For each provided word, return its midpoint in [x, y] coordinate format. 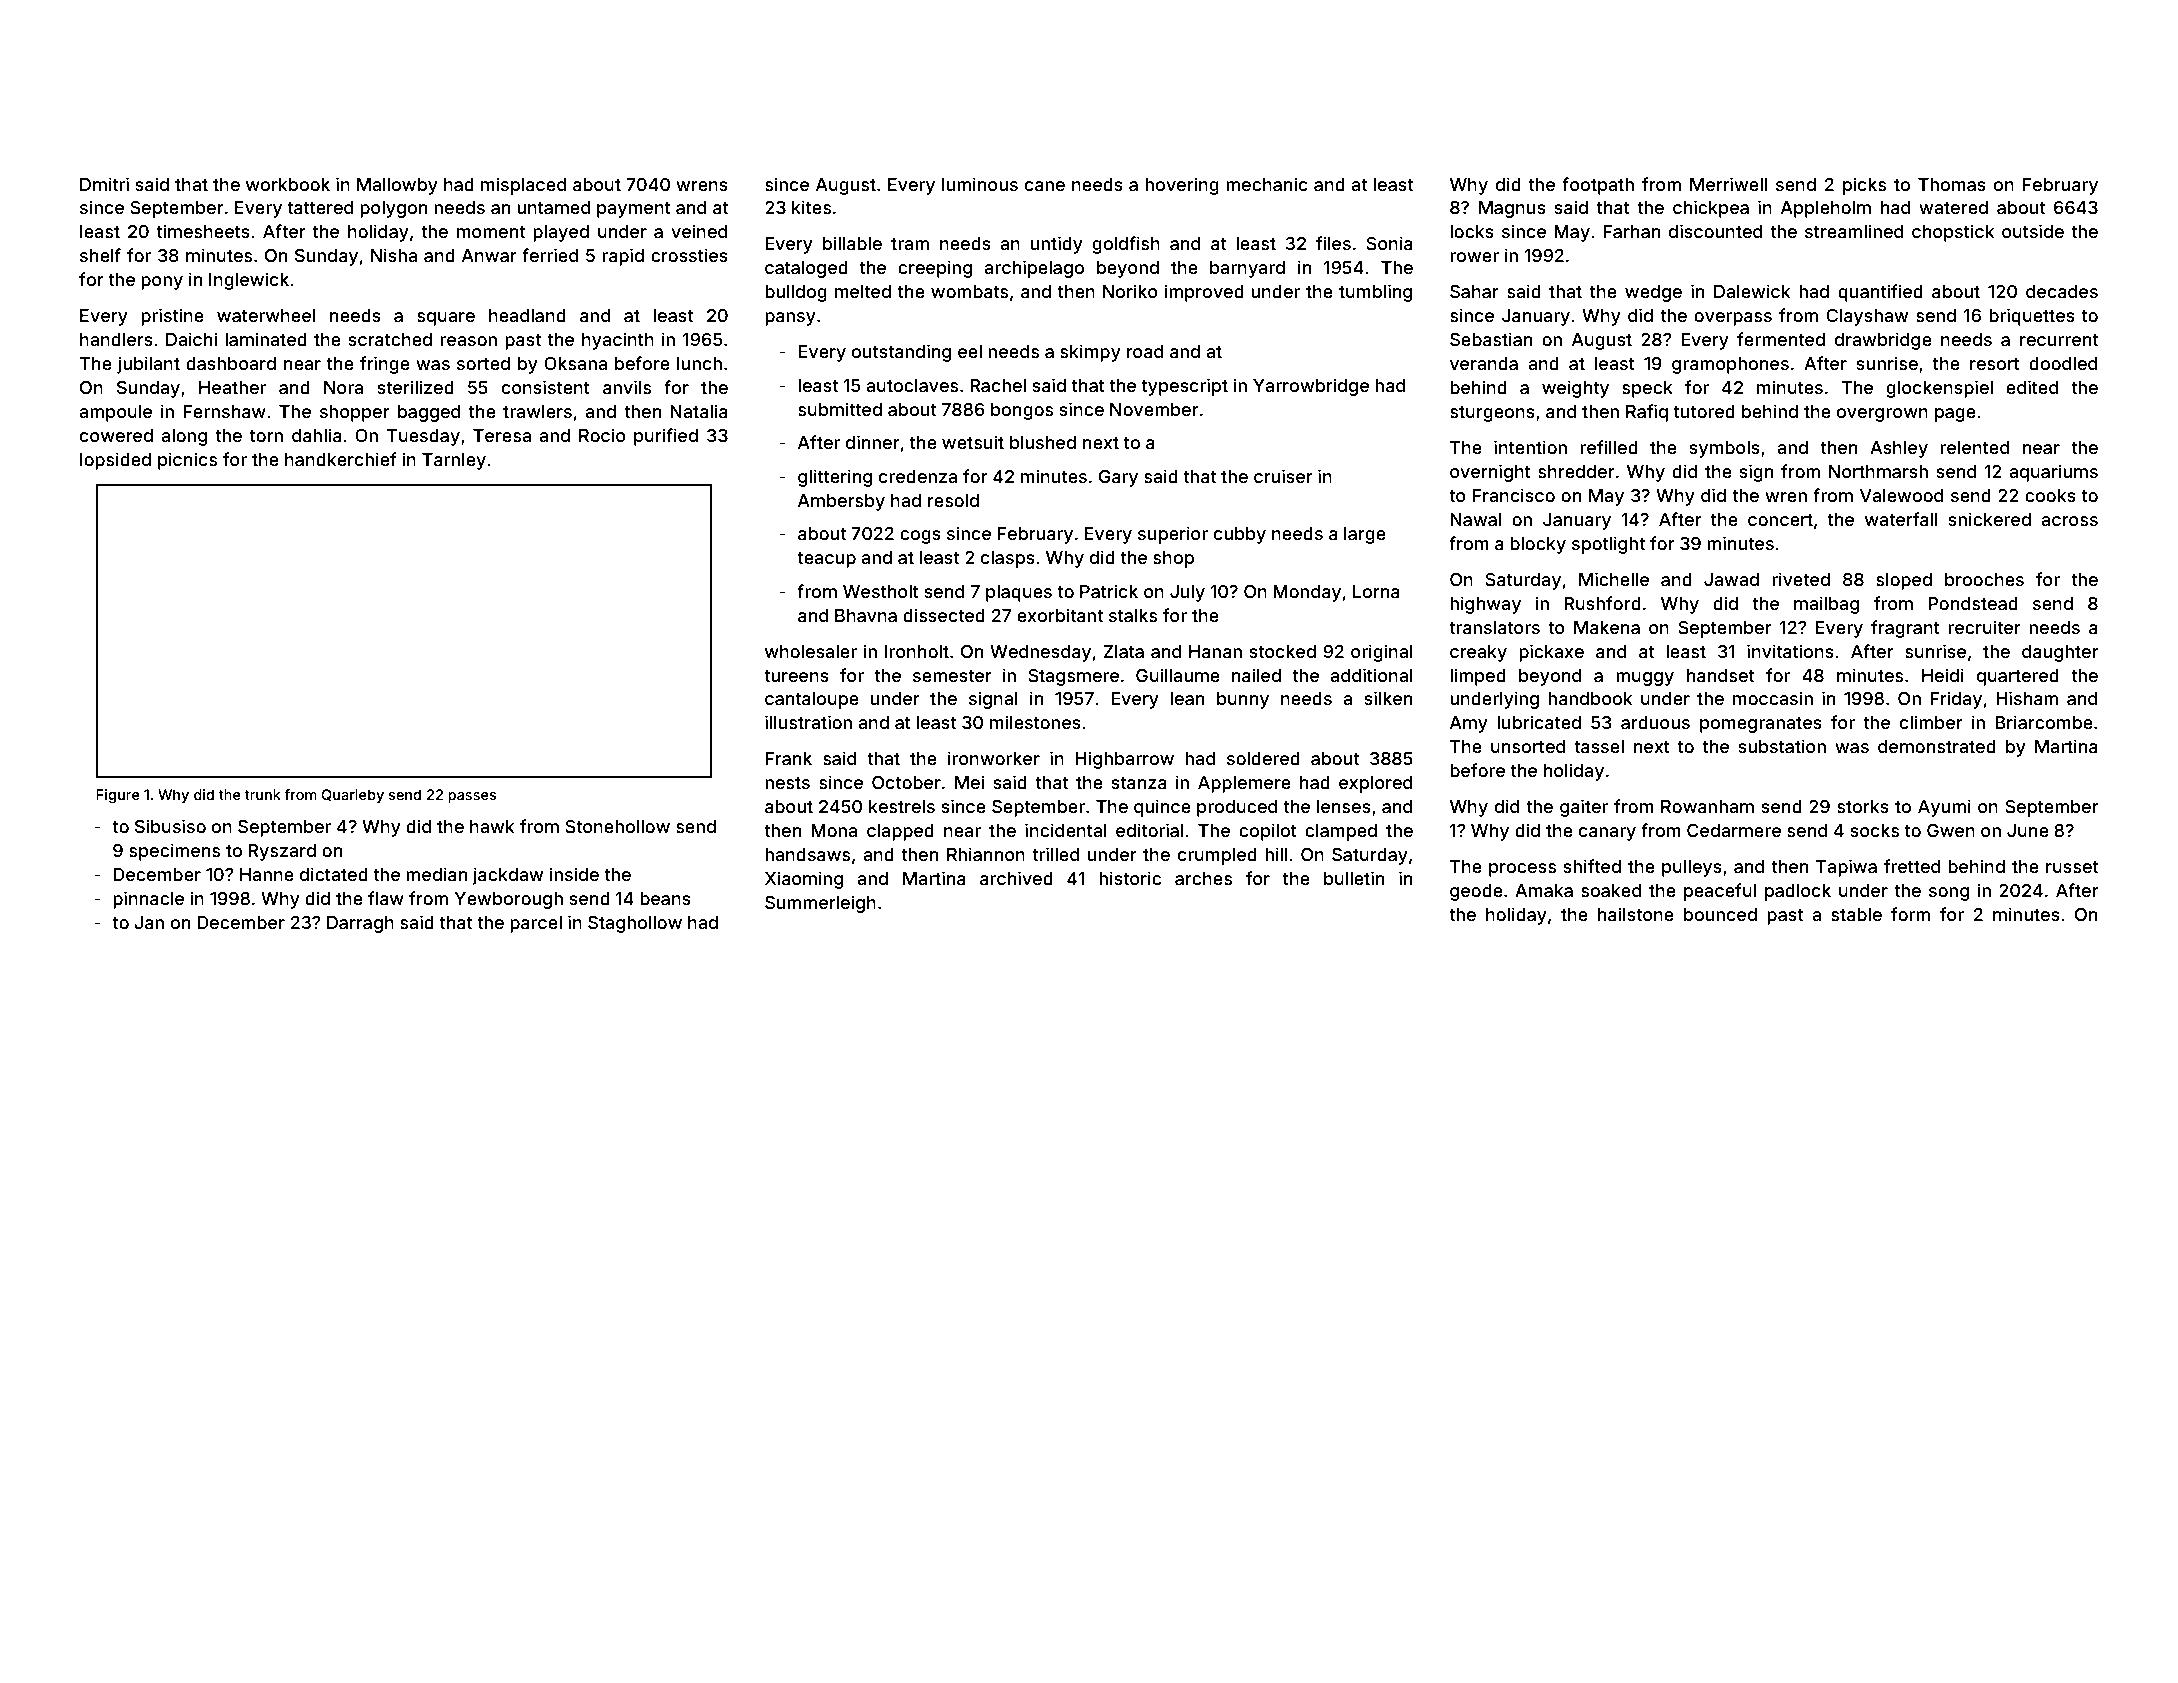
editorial [1150, 830]
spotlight [1608, 545]
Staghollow [635, 924]
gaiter [1584, 808]
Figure [117, 796]
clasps [1008, 559]
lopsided [115, 461]
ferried [550, 255]
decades [2062, 291]
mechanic [1267, 184]
